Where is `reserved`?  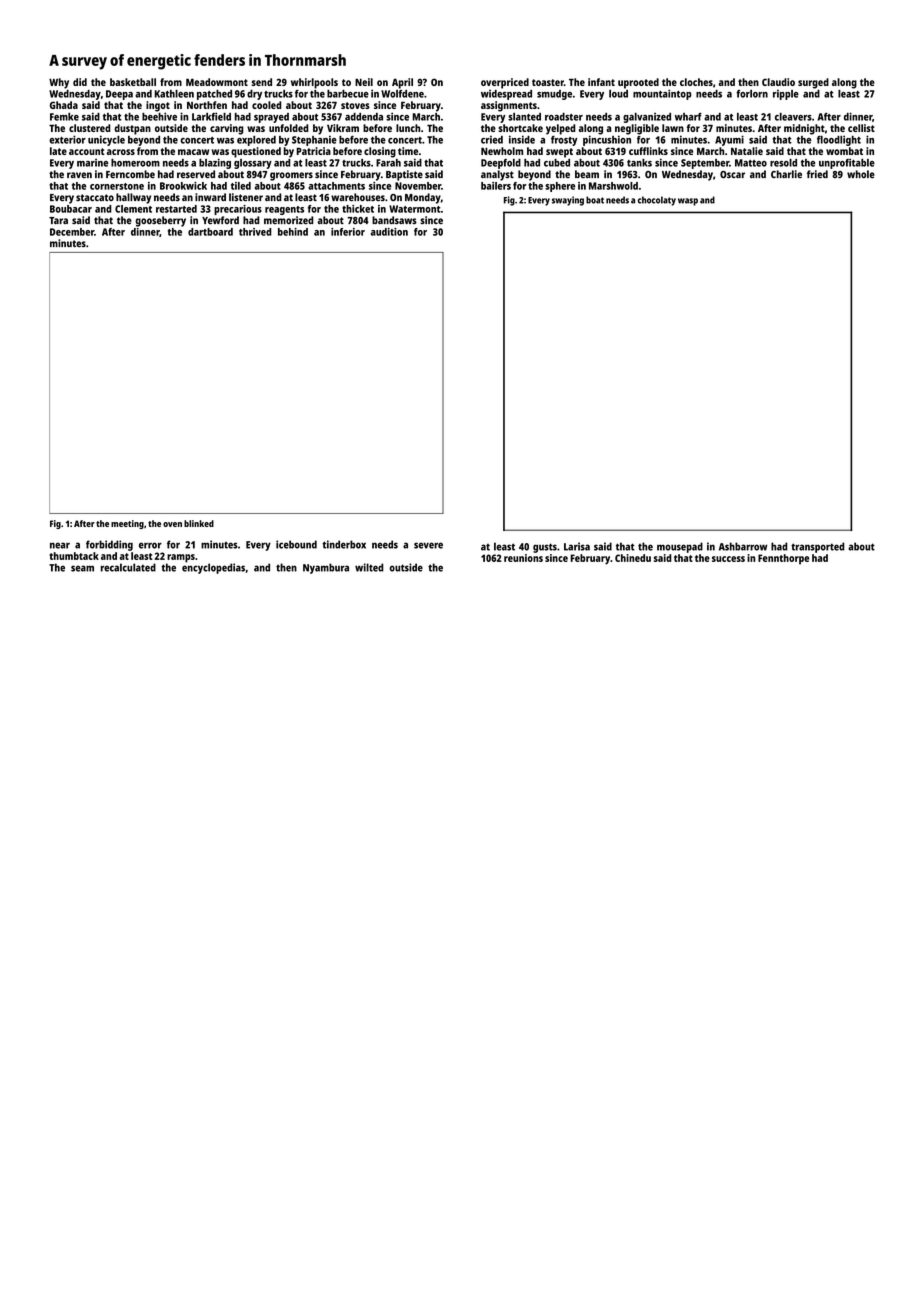
reserved is located at coordinates (196, 174).
